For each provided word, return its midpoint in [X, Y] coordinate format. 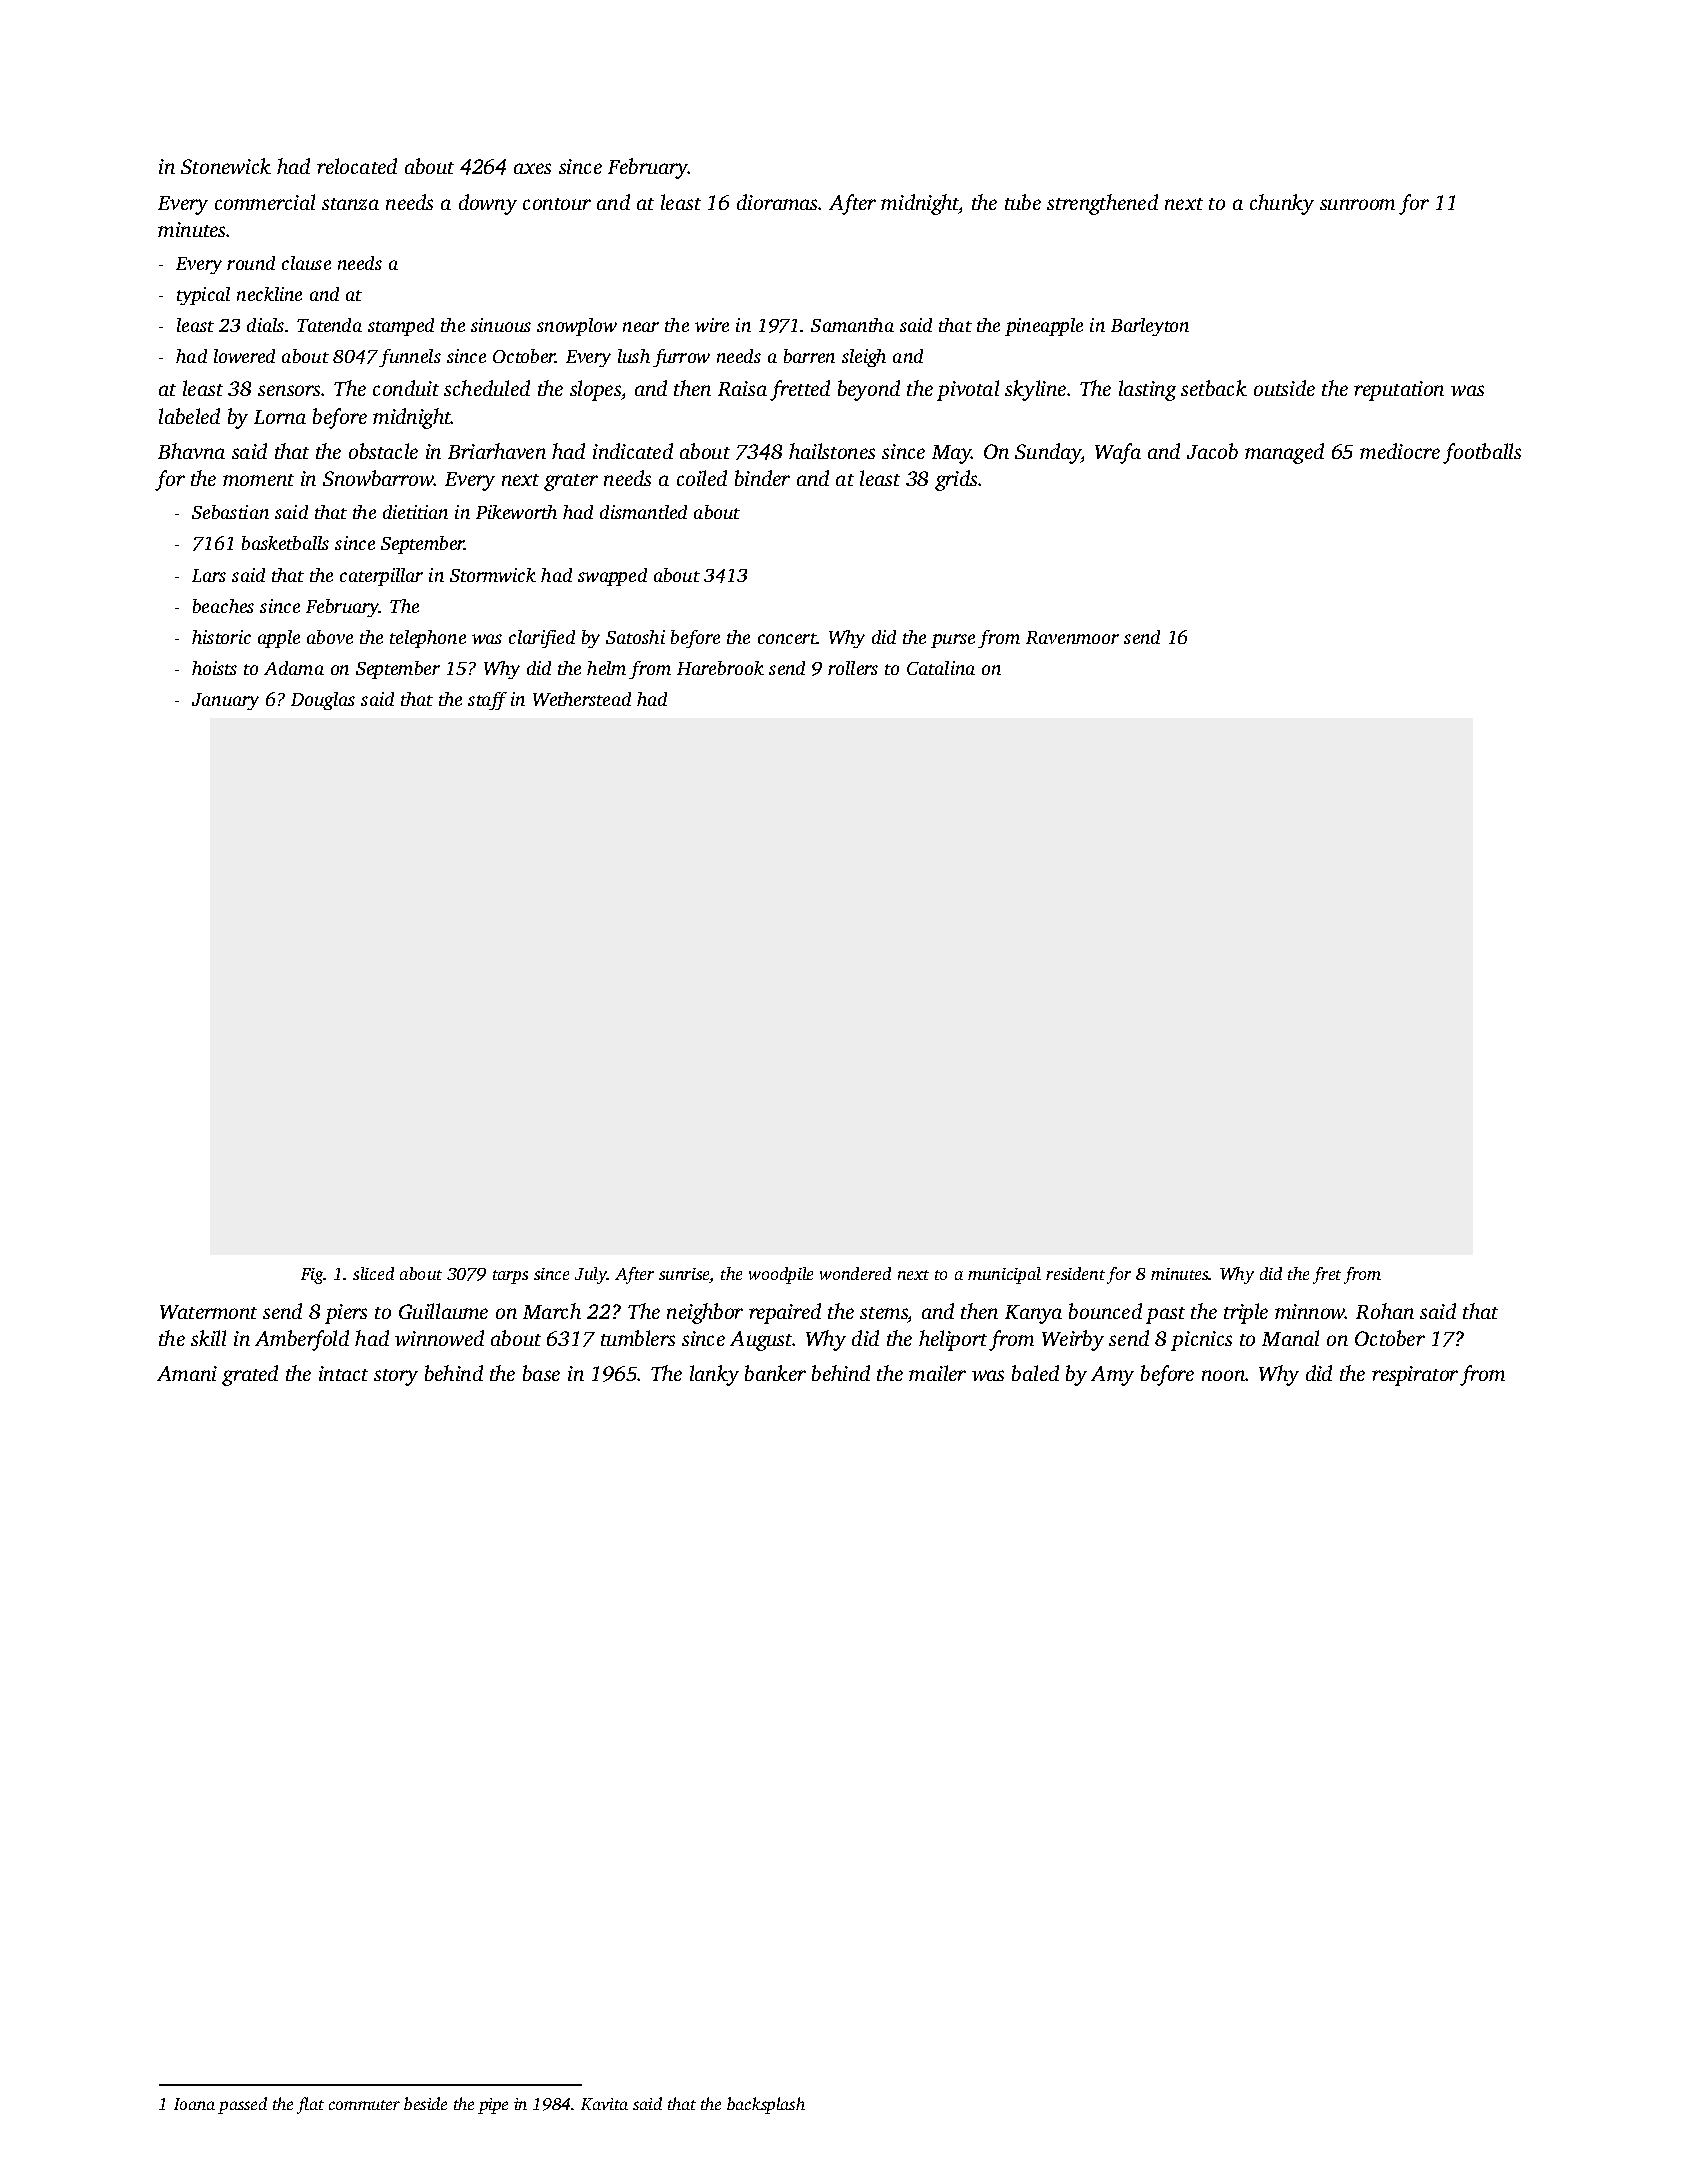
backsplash [766, 2105]
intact [343, 1373]
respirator [1415, 1376]
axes [532, 168]
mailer [937, 1373]
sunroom [1357, 204]
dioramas [778, 202]
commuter [364, 2105]
